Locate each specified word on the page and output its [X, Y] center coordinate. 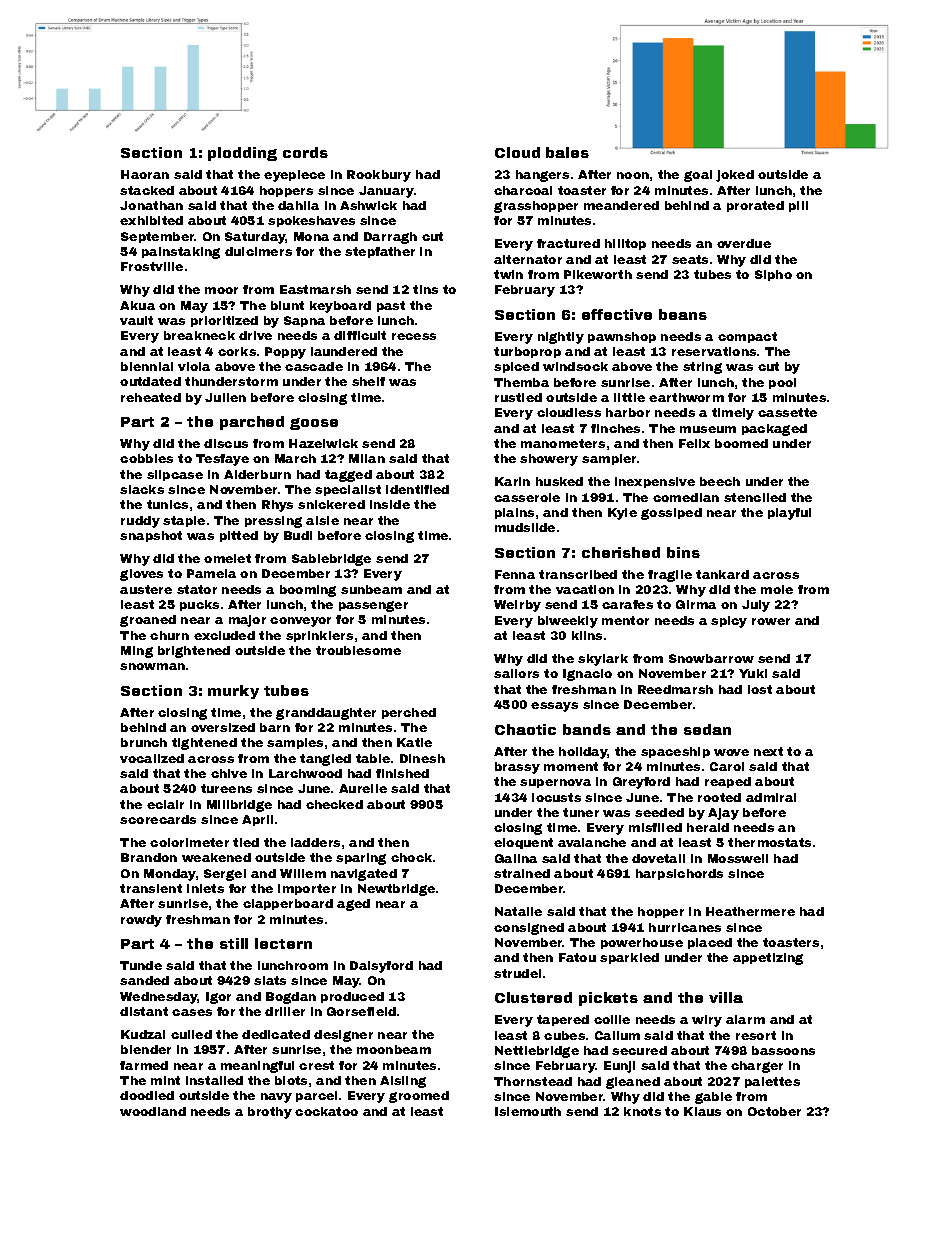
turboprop [527, 352]
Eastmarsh [315, 289]
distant [144, 1011]
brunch [144, 742]
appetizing [768, 959]
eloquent [523, 843]
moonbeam [394, 1049]
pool [782, 383]
